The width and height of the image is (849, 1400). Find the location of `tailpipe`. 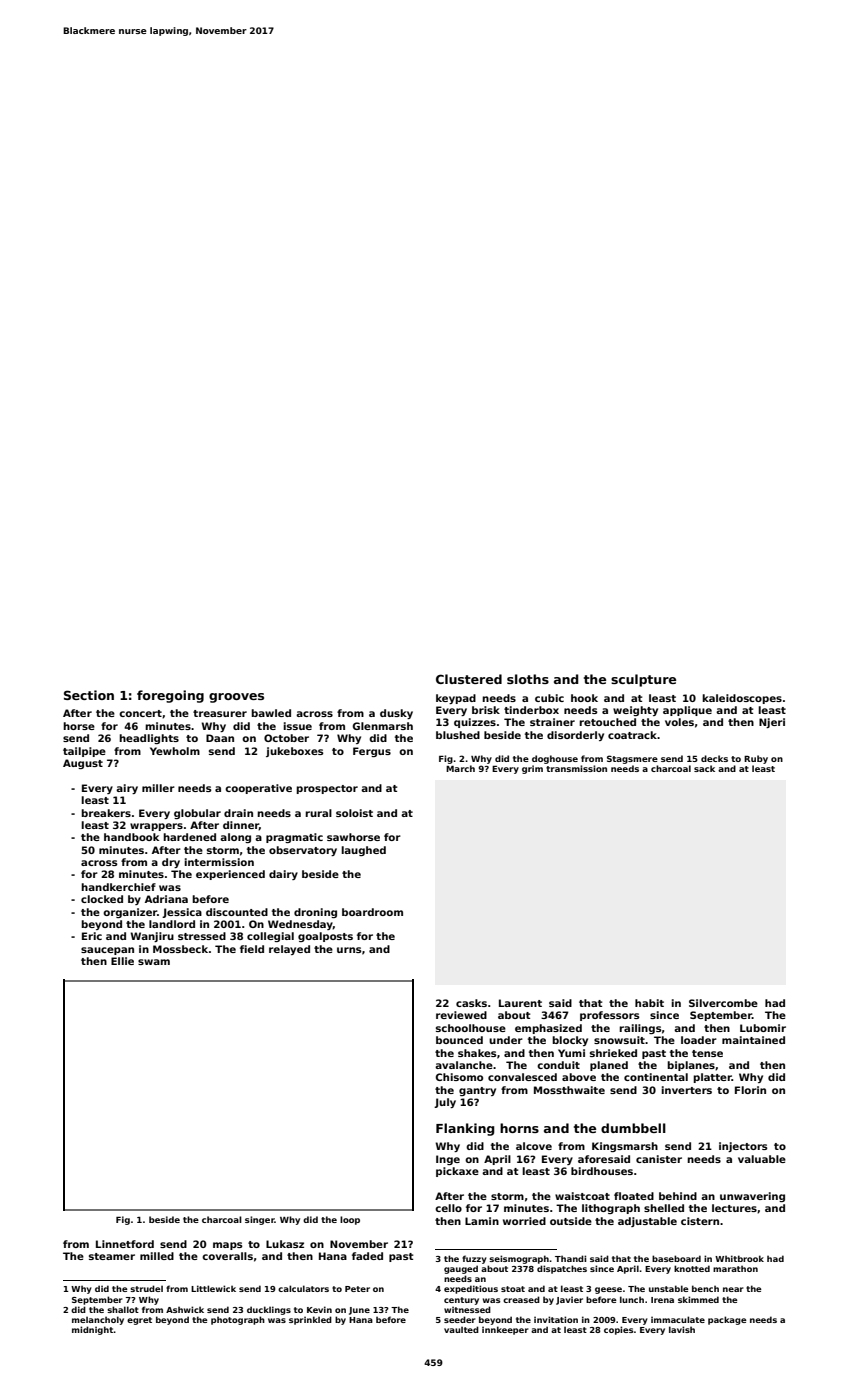

tailpipe is located at coordinates (84, 752).
